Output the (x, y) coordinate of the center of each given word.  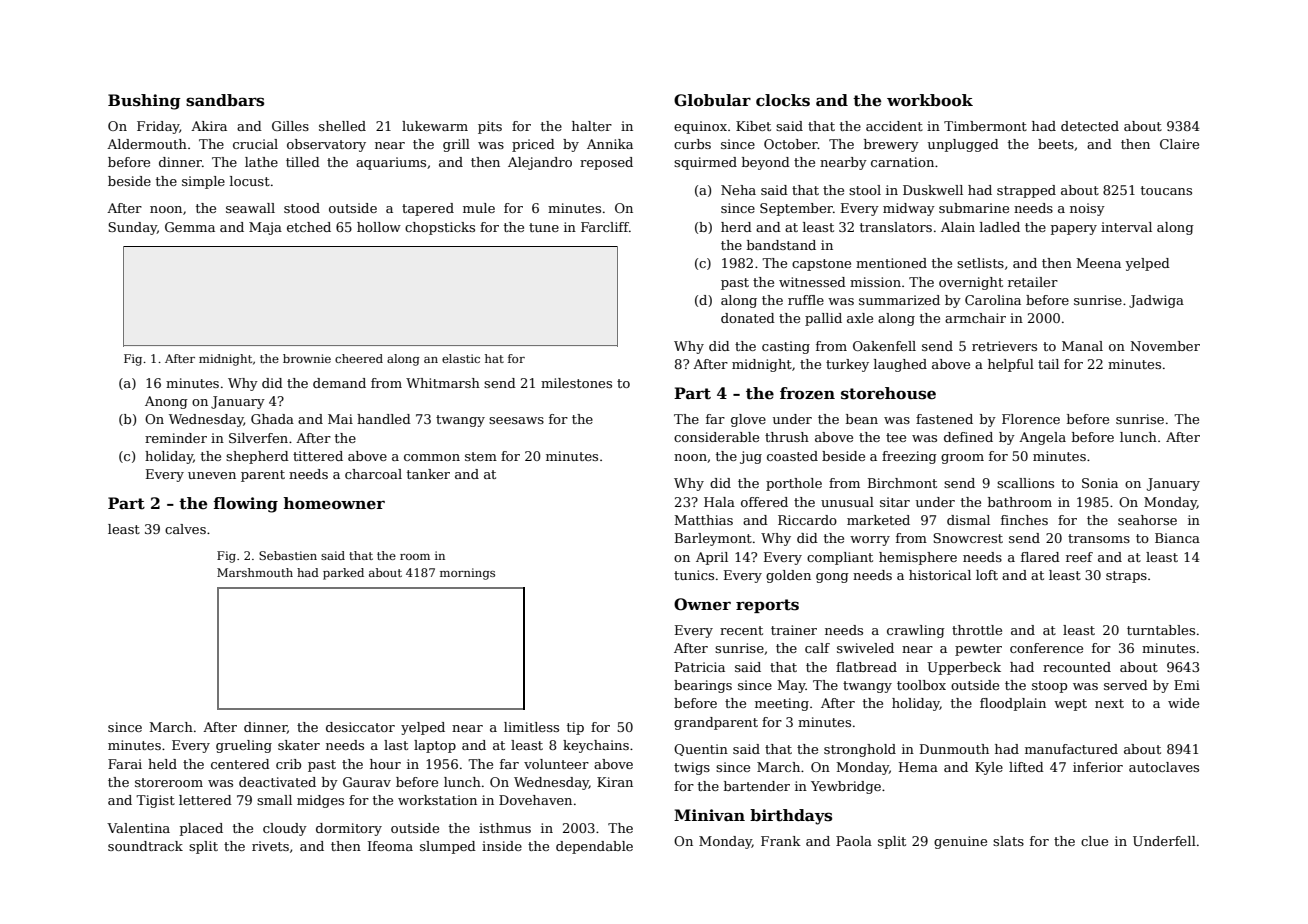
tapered (428, 209)
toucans (1166, 190)
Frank (781, 841)
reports (767, 606)
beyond (766, 163)
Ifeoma (390, 846)
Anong (166, 402)
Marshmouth (255, 572)
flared (1040, 557)
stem (481, 456)
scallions (1025, 483)
